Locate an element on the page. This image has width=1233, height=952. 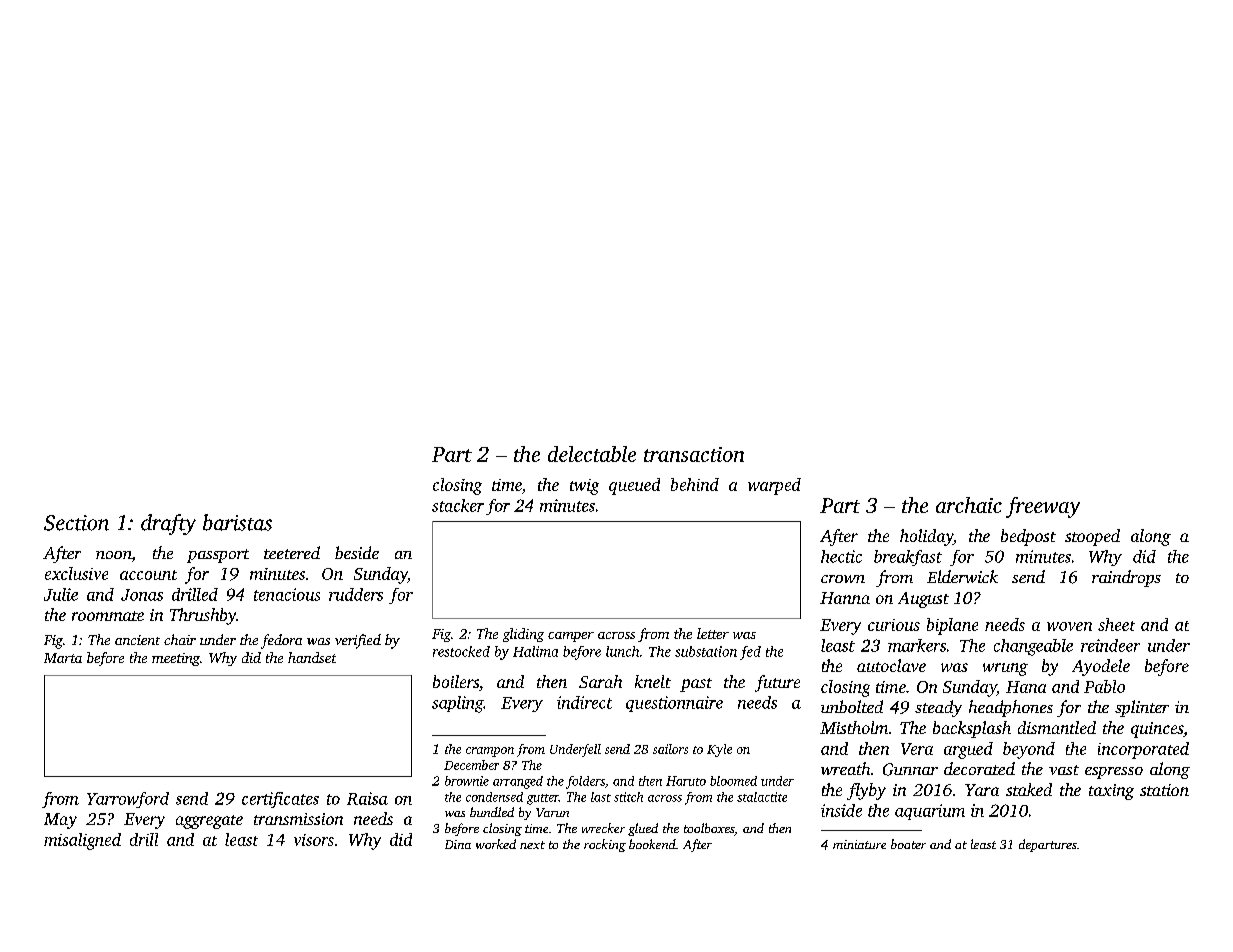
sapling is located at coordinates (457, 704).
